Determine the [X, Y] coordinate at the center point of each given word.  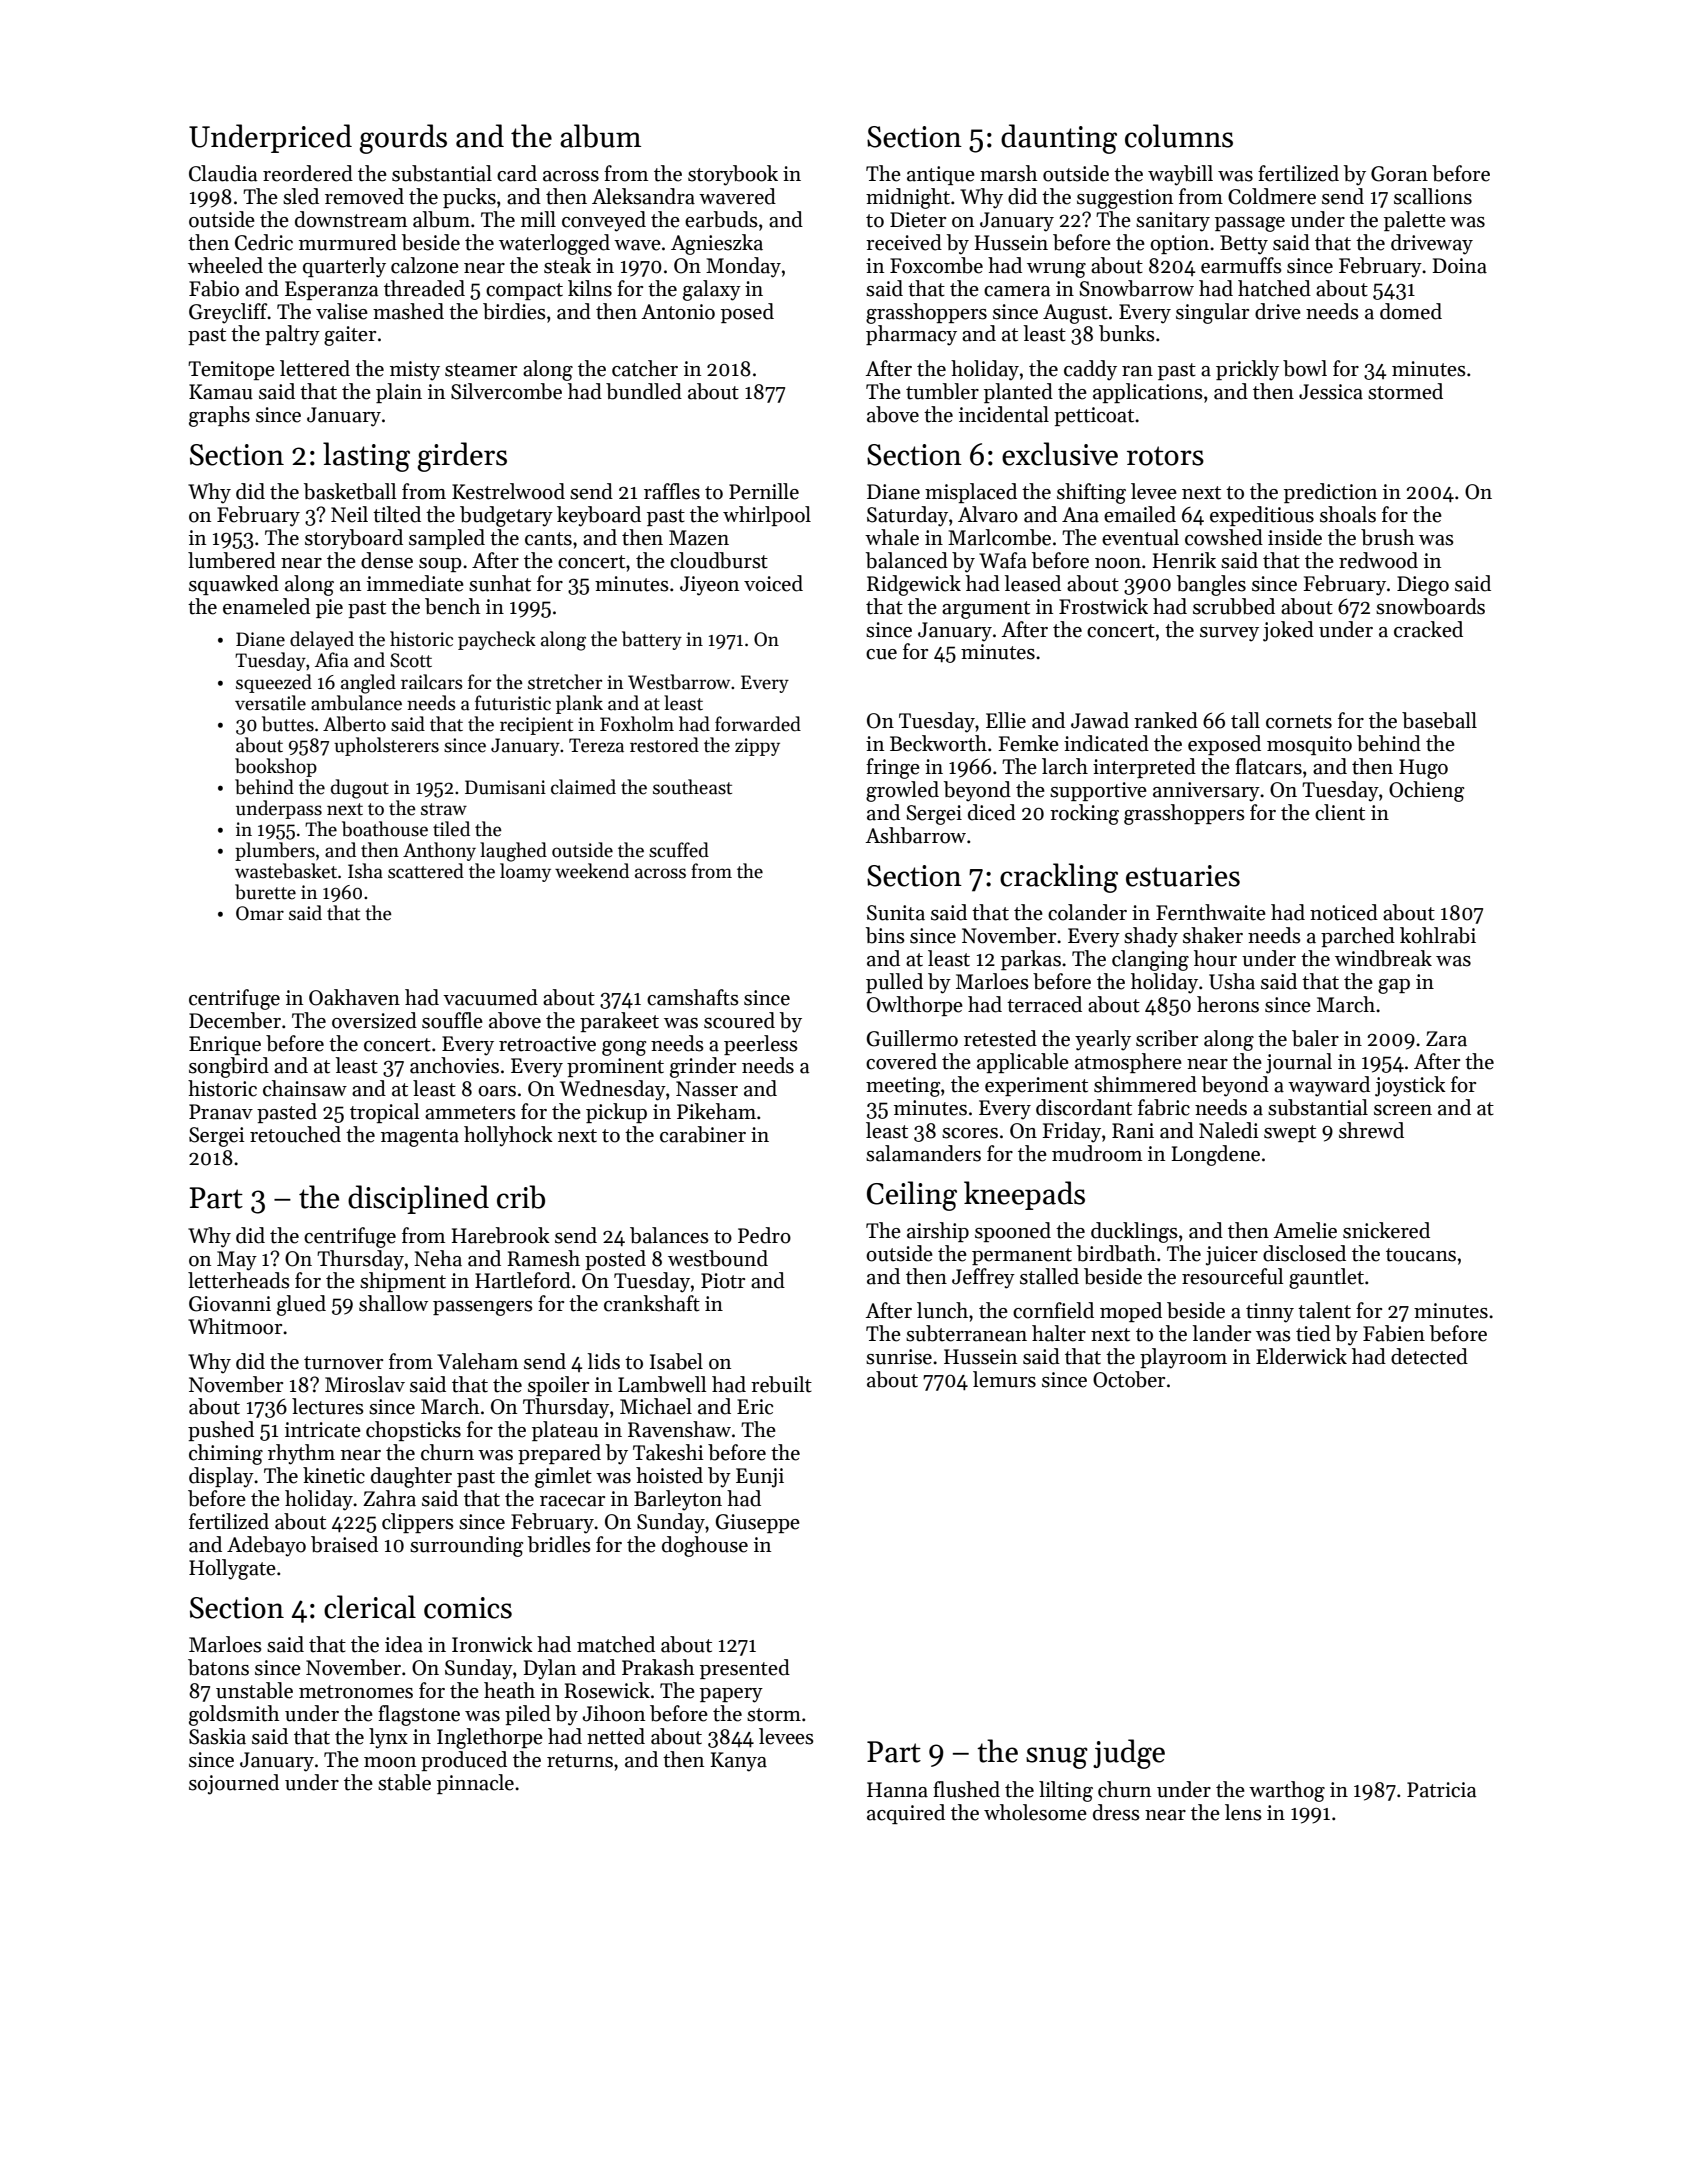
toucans [1421, 1255]
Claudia [223, 173]
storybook [733, 175]
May [237, 1261]
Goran [1399, 174]
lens [1243, 1812]
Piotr [723, 1281]
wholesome [1035, 1812]
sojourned [234, 1784]
